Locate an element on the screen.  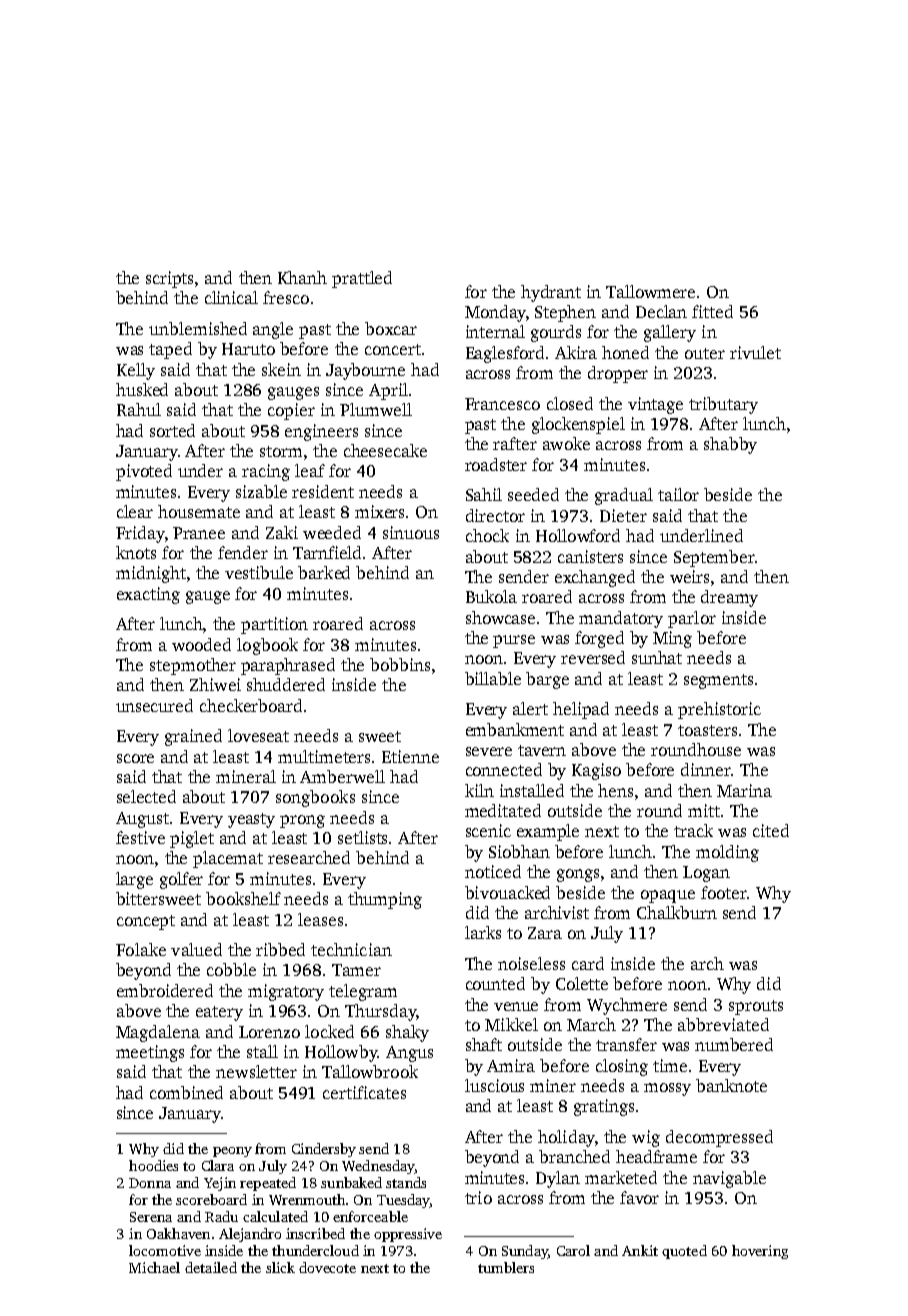
scenic is located at coordinates (488, 830).
